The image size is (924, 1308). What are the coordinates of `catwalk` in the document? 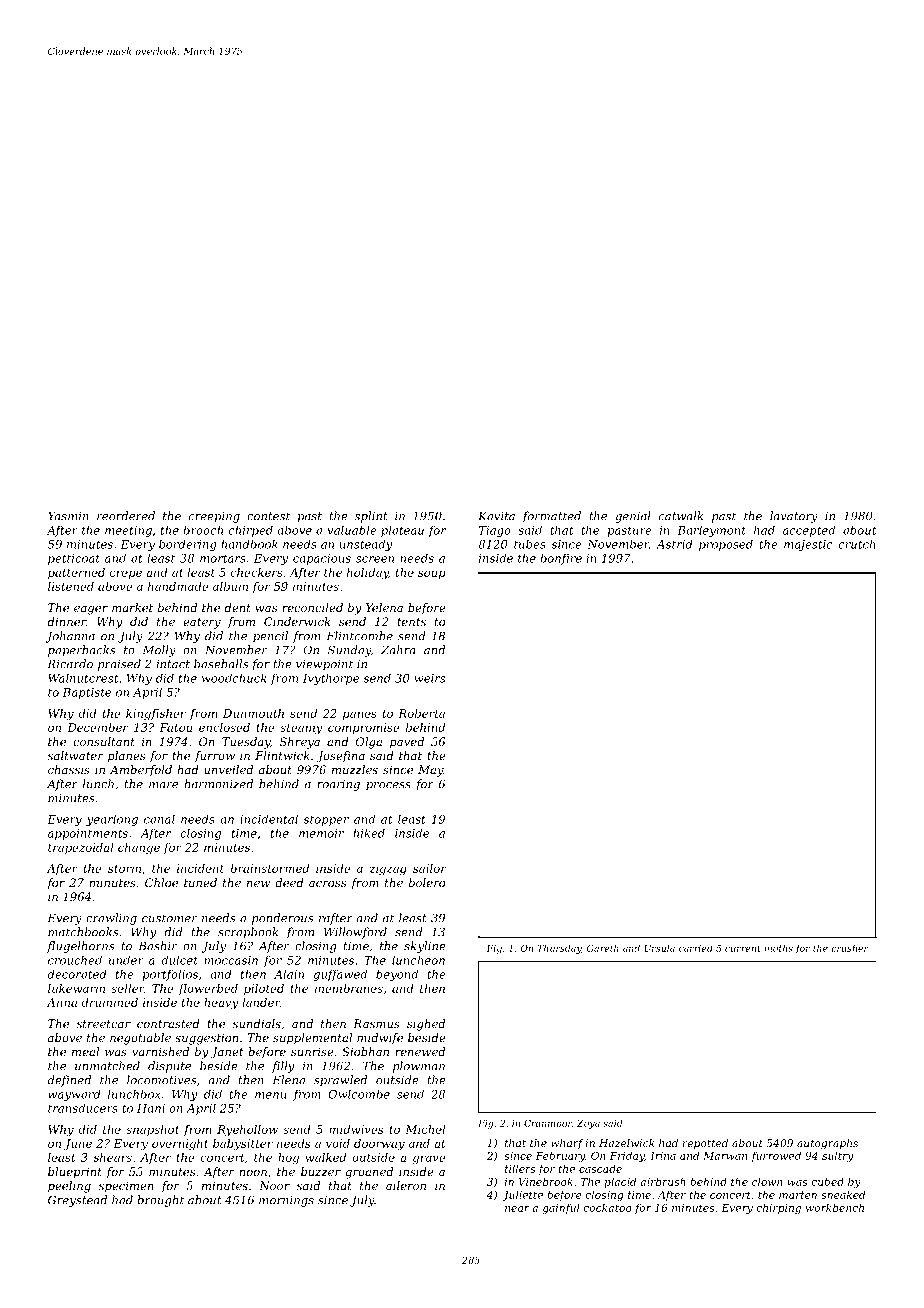 It's located at (681, 516).
